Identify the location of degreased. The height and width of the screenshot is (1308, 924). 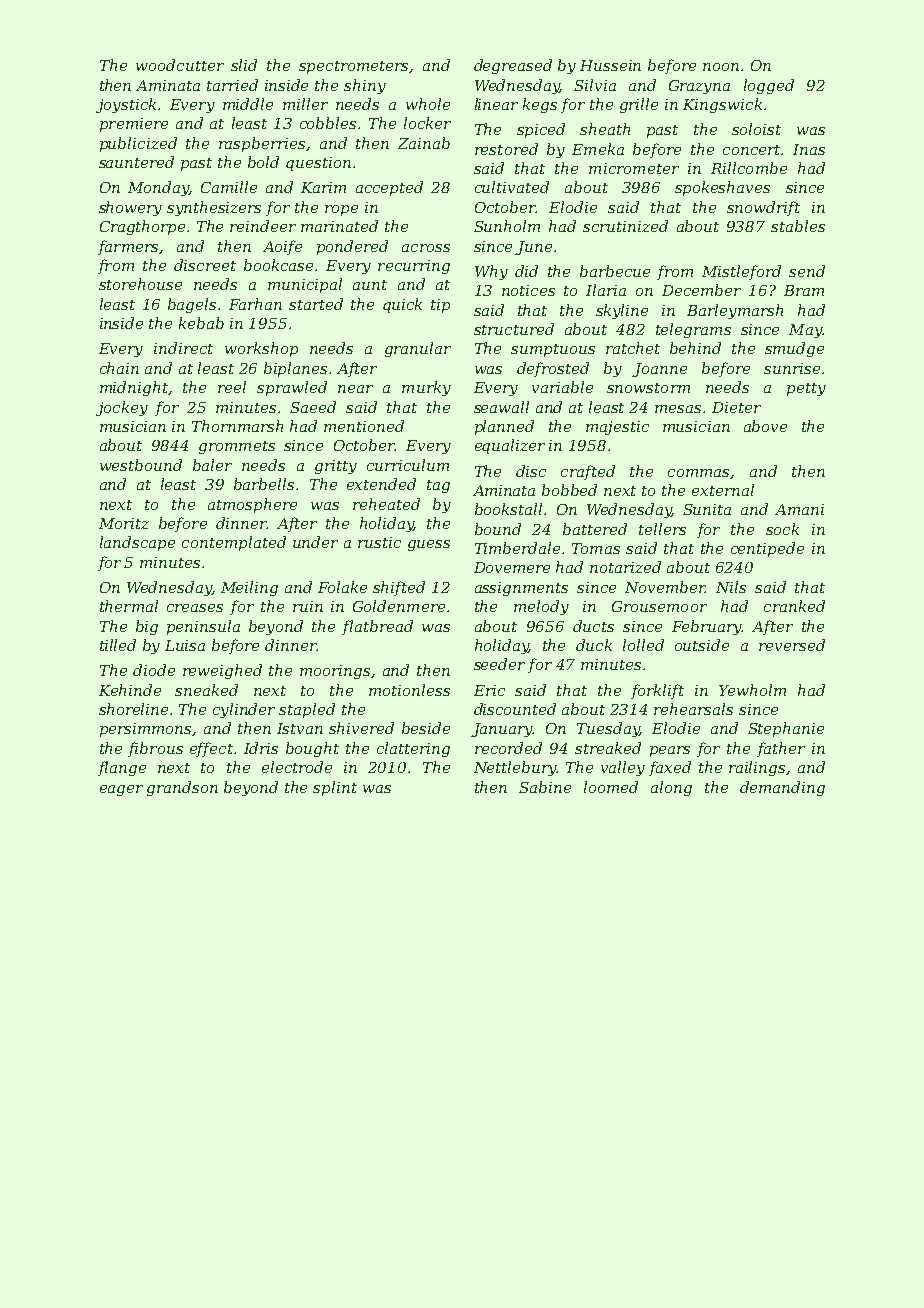
(513, 66).
